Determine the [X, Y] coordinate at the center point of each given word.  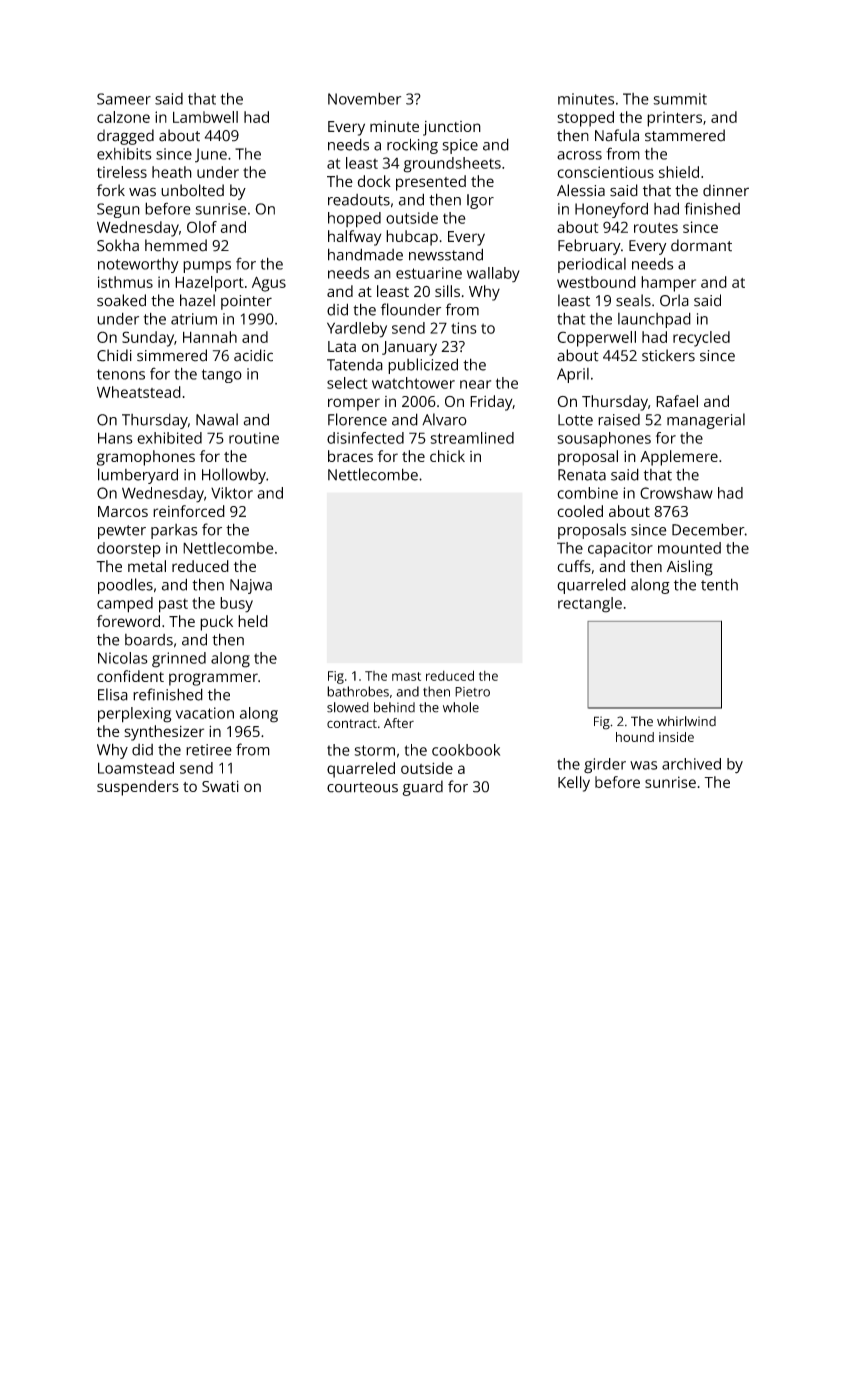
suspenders [138, 788]
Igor [480, 201]
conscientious [605, 172]
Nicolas [123, 658]
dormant [701, 245]
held [253, 621]
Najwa [251, 586]
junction [452, 128]
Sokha [118, 245]
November [364, 99]
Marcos [123, 511]
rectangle [590, 605]
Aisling [690, 568]
